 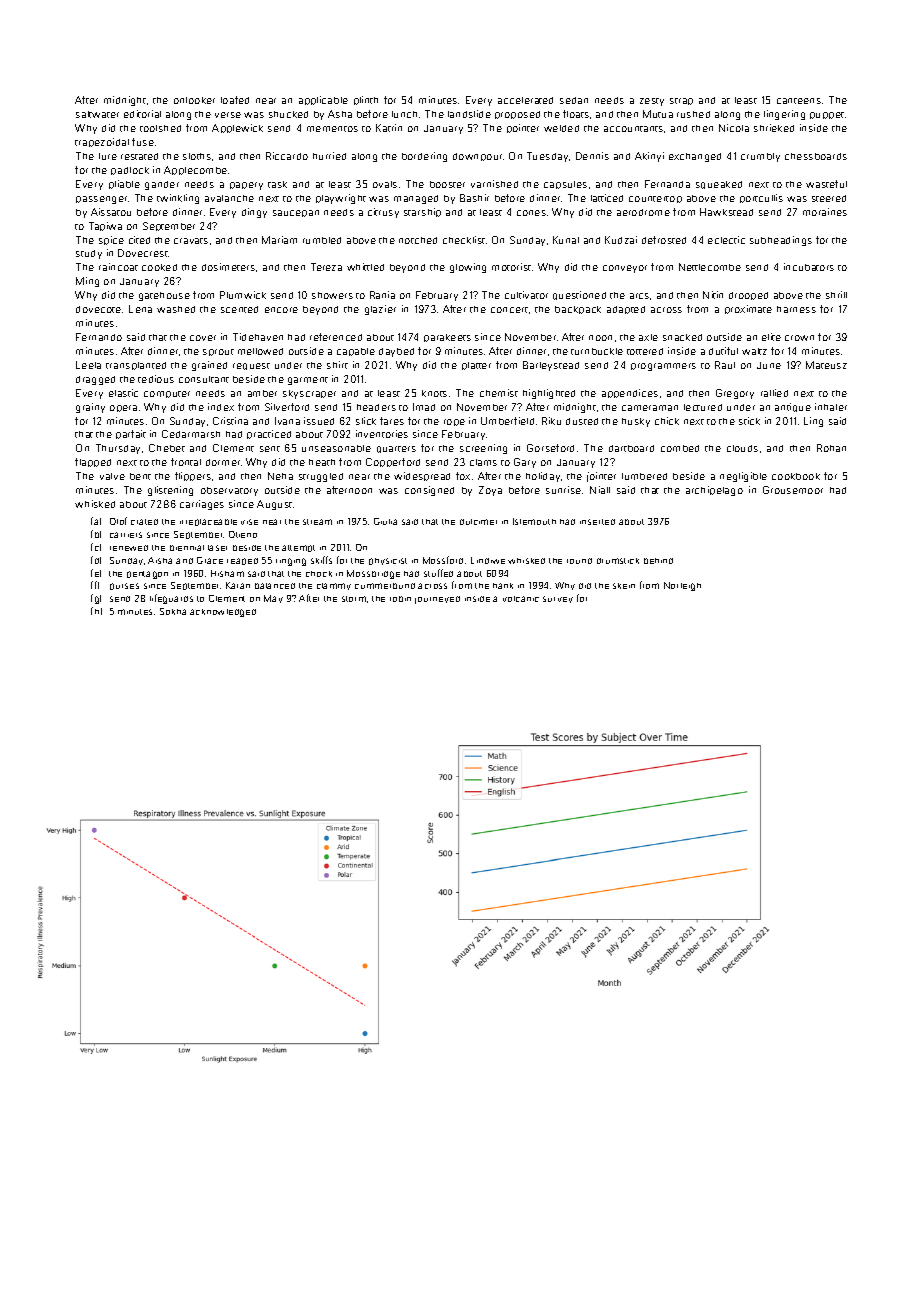 What do you see at coordinates (760, 157) in the screenshot?
I see `crumbly` at bounding box center [760, 157].
